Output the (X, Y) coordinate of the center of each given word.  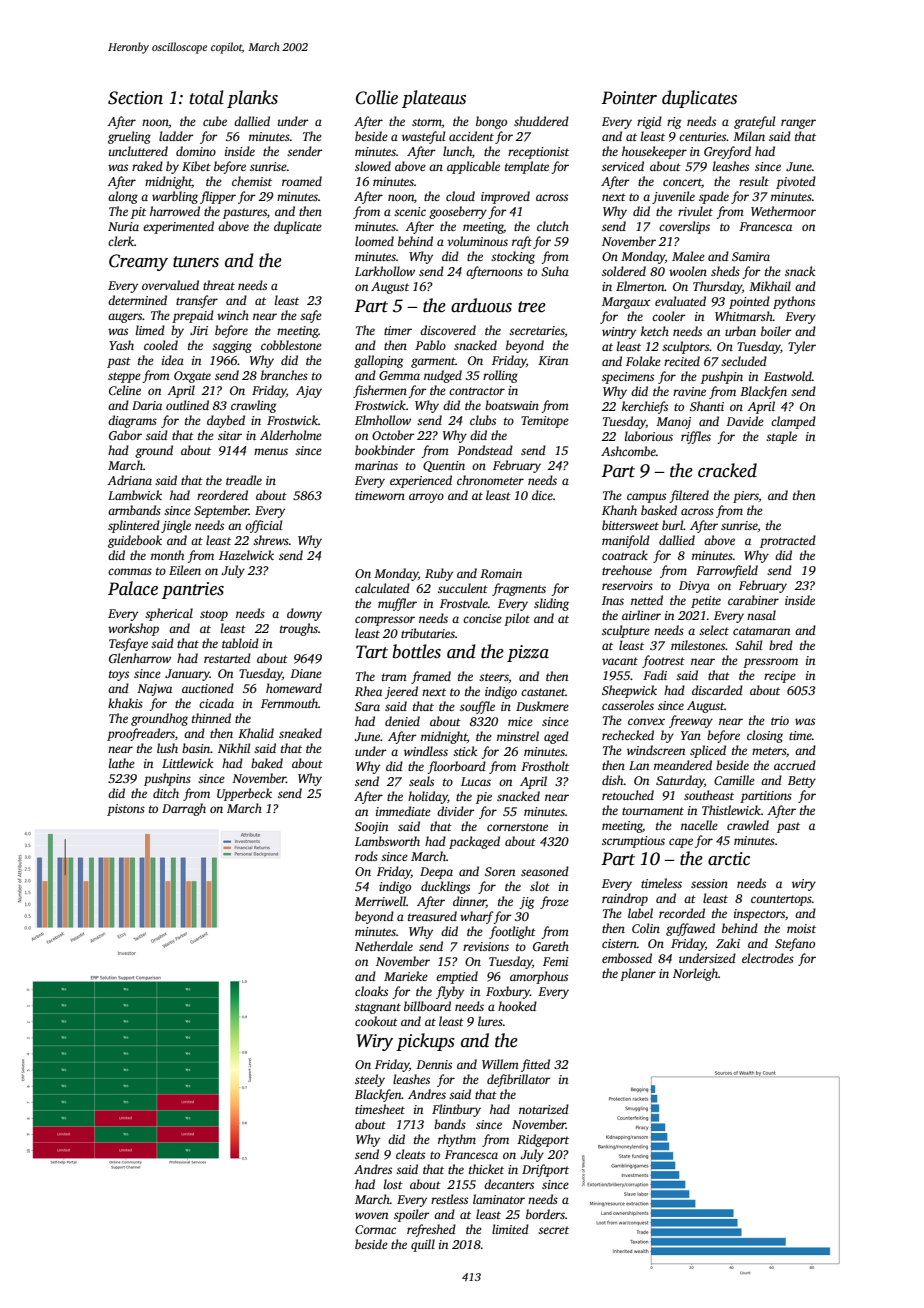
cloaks (371, 991)
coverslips (684, 227)
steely (370, 1080)
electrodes (768, 958)
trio (780, 720)
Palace (133, 588)
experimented (178, 227)
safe (311, 316)
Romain (501, 573)
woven (371, 1215)
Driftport (545, 1170)
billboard (427, 1006)
